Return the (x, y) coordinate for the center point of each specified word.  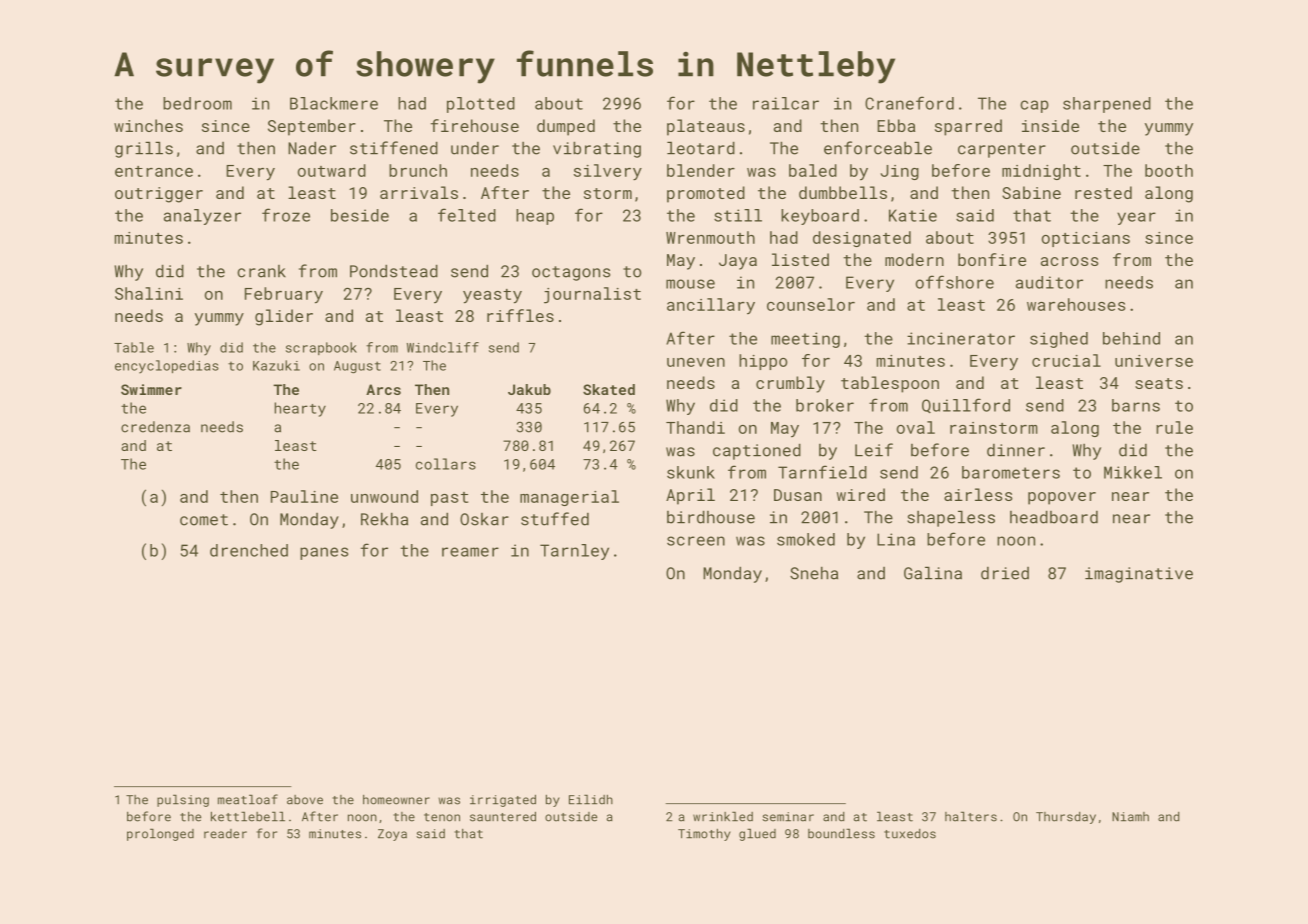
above (305, 800)
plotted (481, 105)
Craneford (909, 103)
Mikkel (1133, 472)
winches (148, 125)
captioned (757, 451)
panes (324, 553)
